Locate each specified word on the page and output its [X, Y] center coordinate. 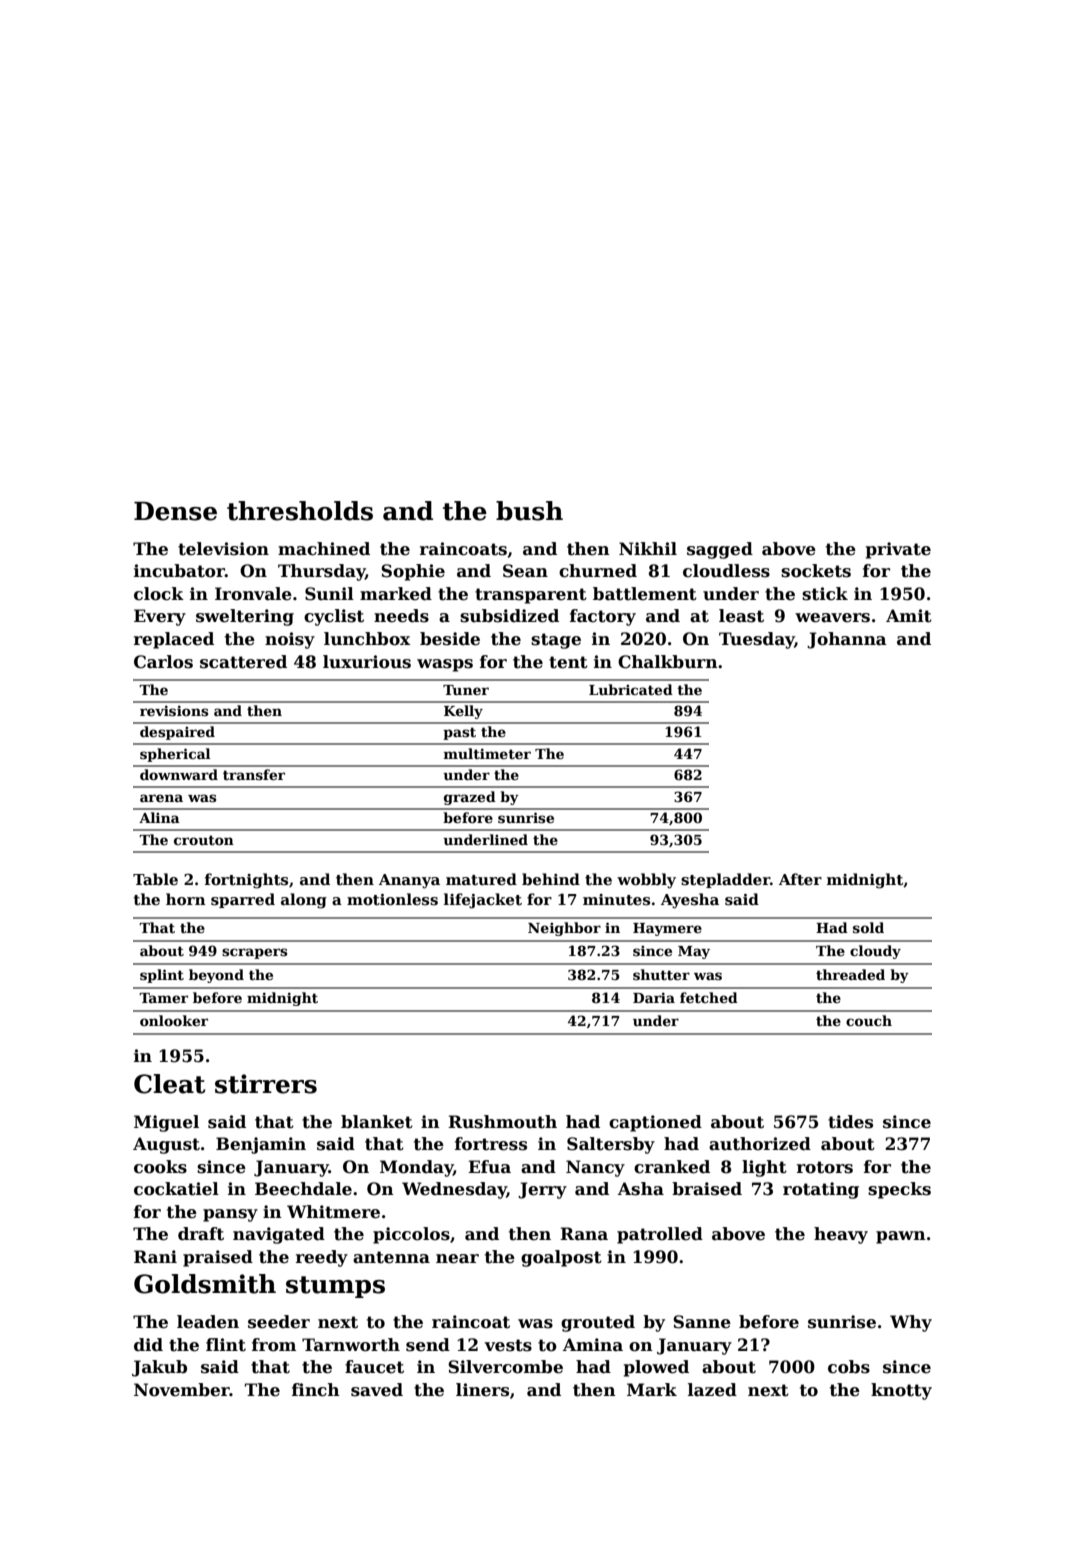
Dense [175, 511]
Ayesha [690, 901]
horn [186, 899]
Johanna [847, 640]
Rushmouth [502, 1122]
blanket [377, 1122]
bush [529, 511]
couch [869, 1020]
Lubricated [631, 689]
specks [899, 1190]
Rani [155, 1257]
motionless [392, 899]
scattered [243, 662]
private [898, 550]
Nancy [595, 1168]
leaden [208, 1322]
